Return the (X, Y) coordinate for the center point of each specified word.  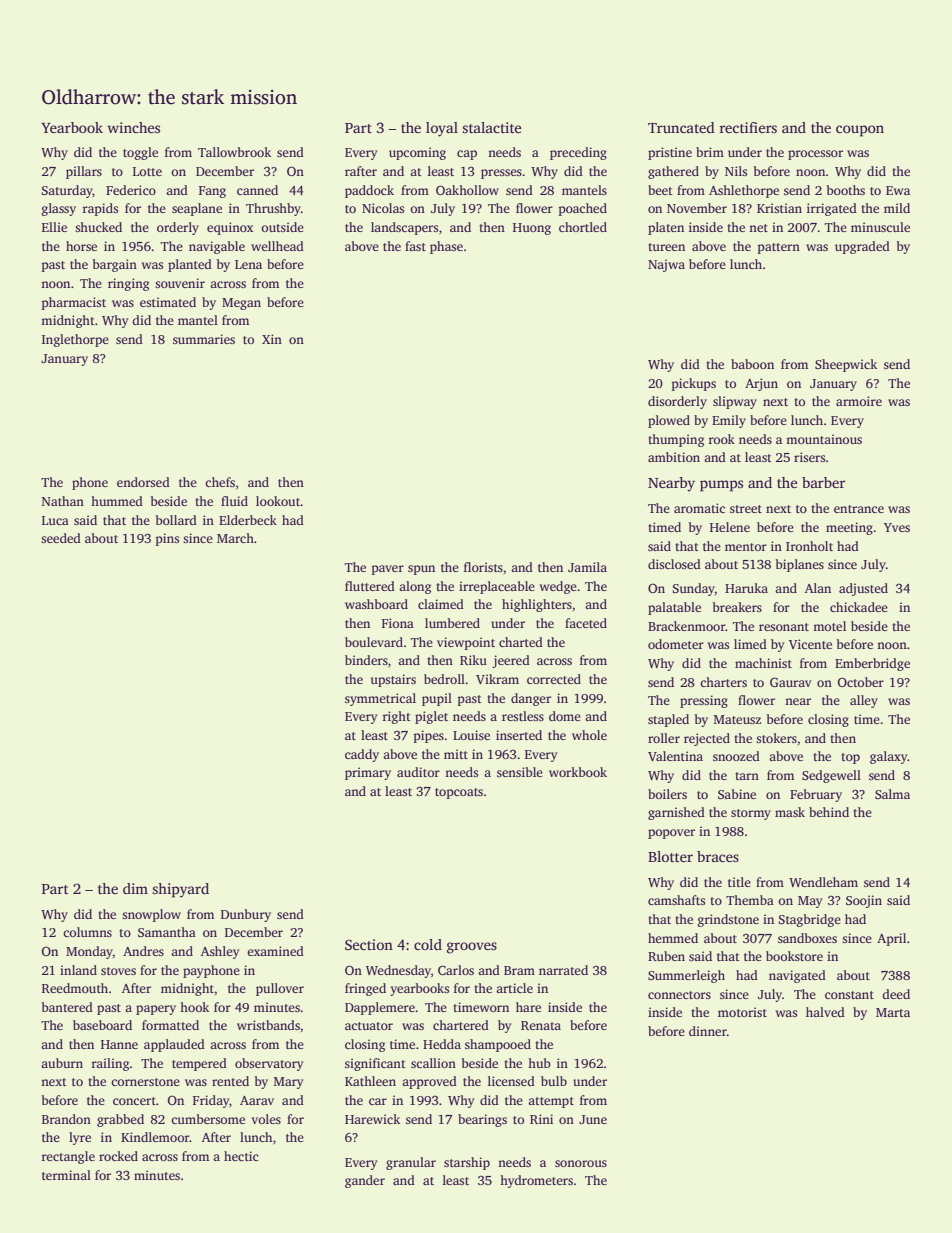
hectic (241, 1156)
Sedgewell (831, 776)
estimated (168, 302)
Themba (750, 900)
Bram (519, 970)
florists (483, 567)
